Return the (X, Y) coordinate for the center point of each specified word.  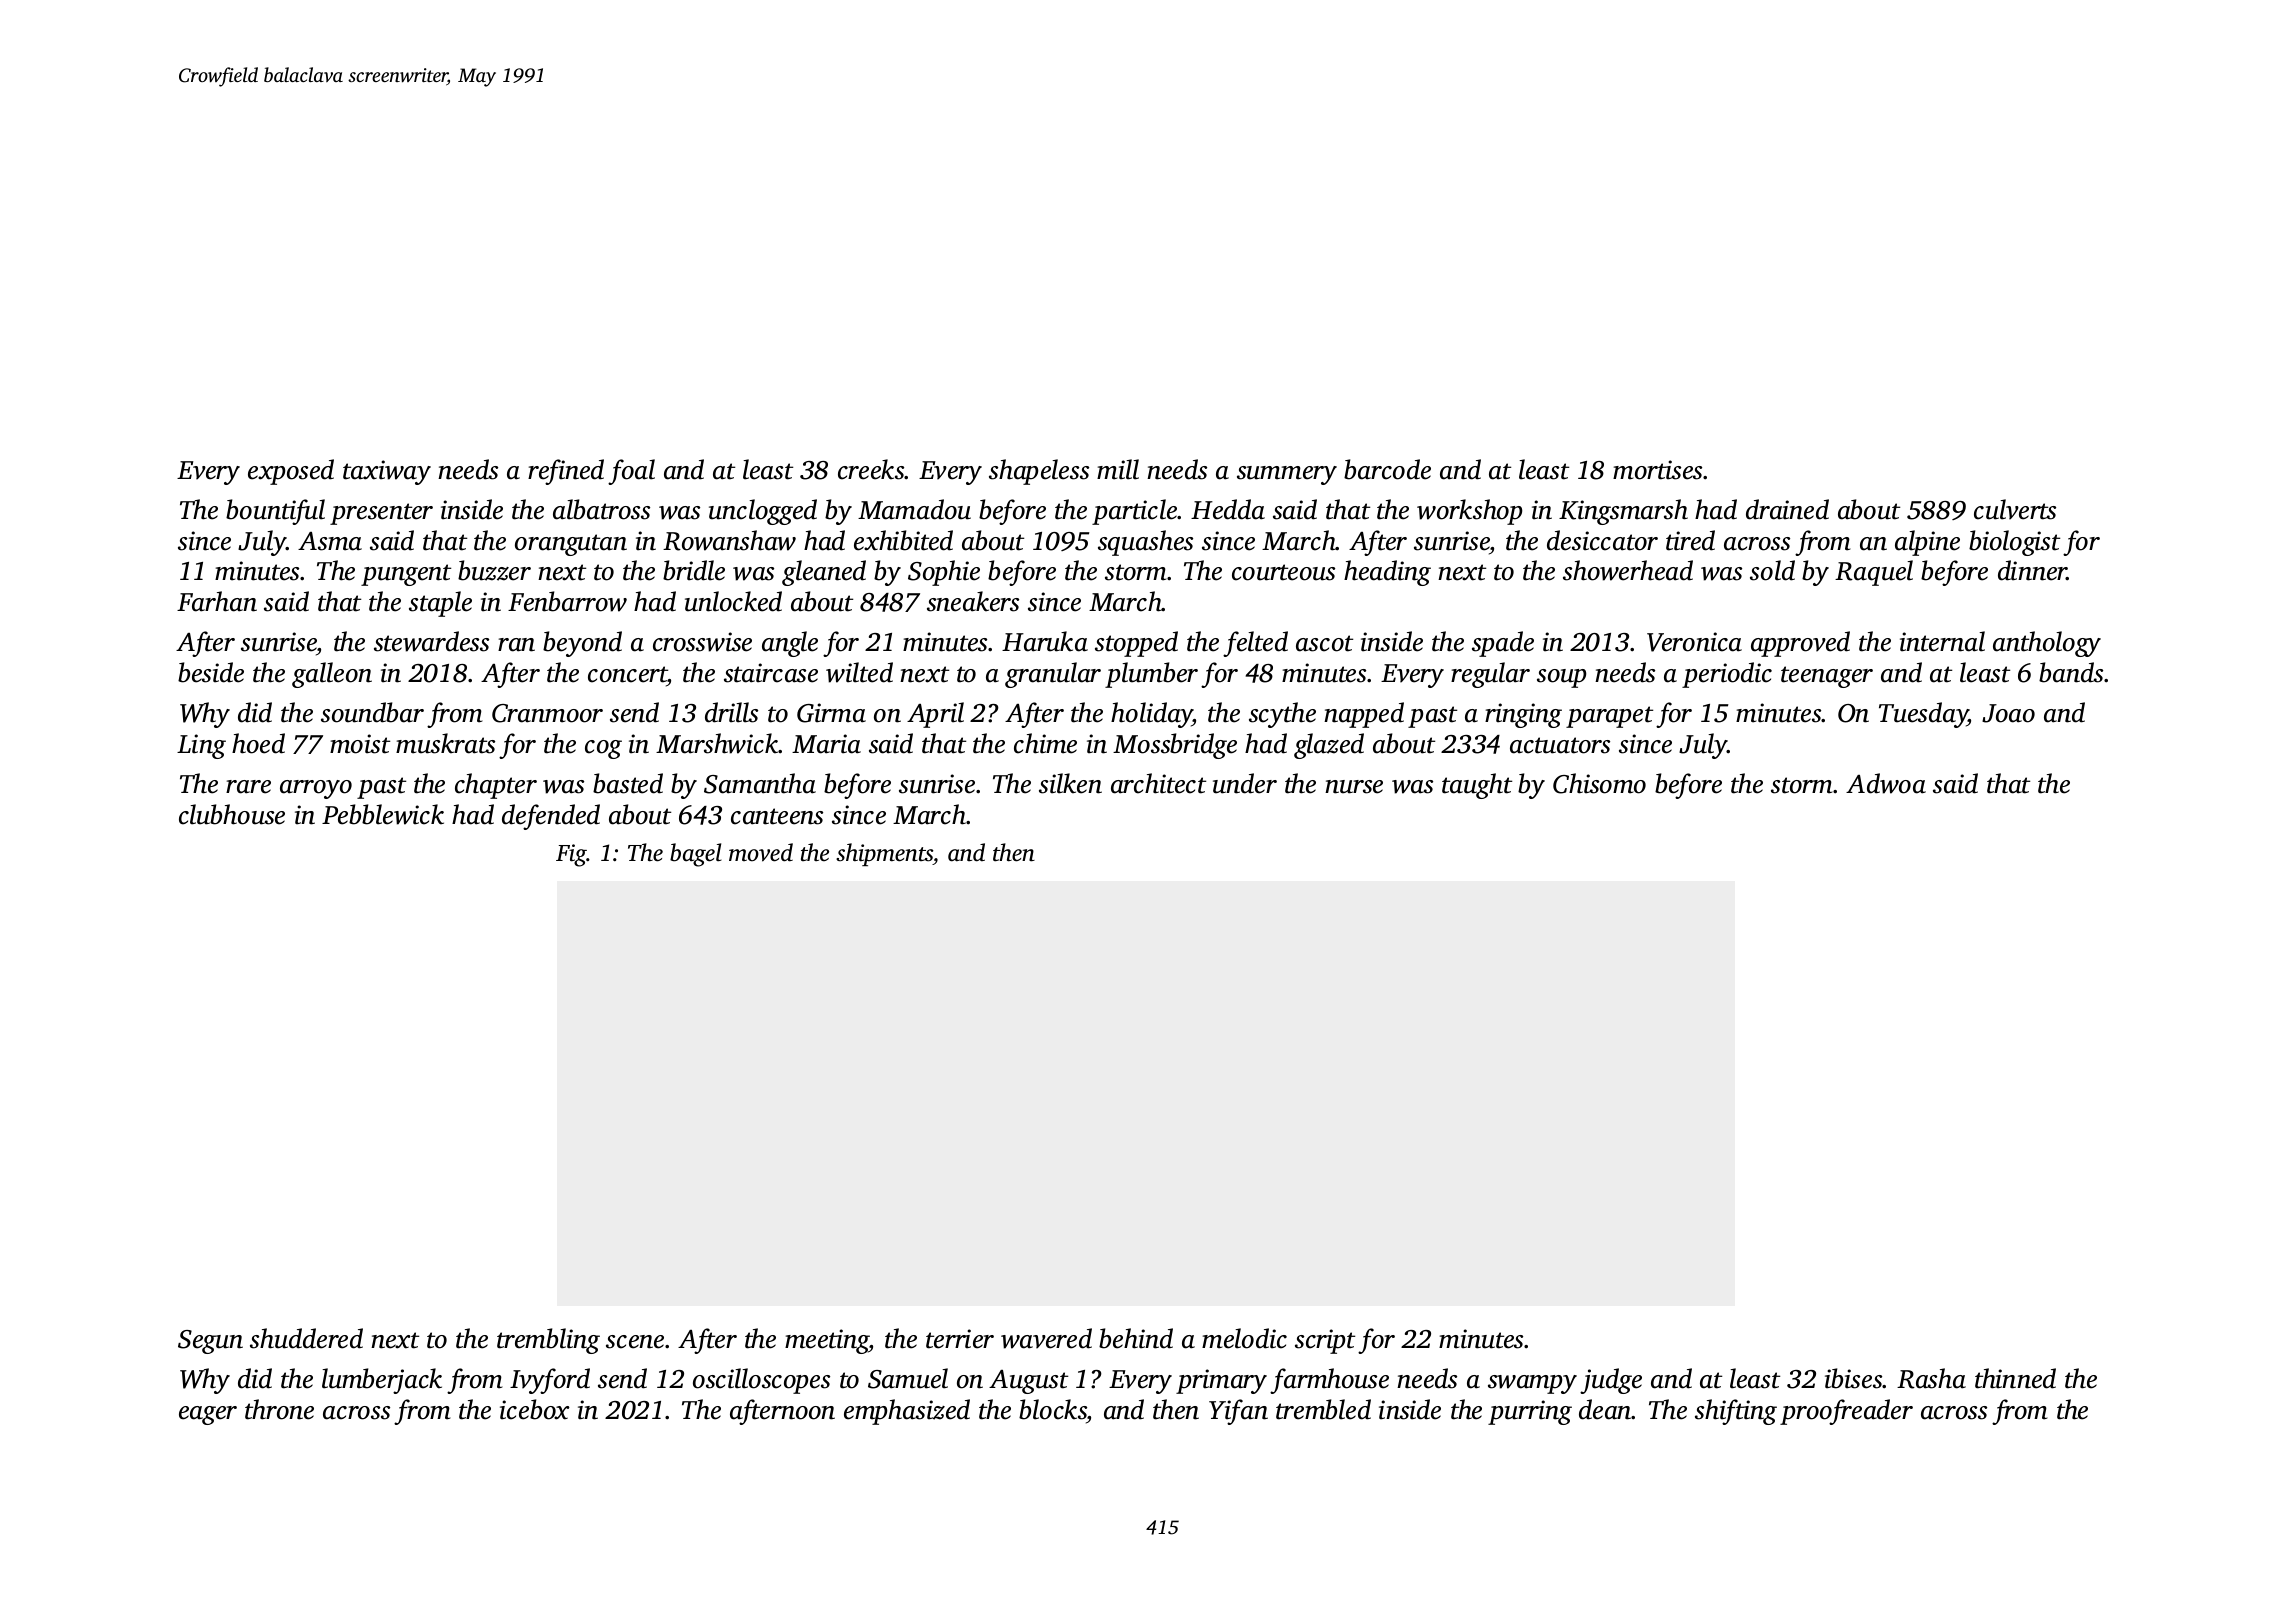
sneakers (973, 601)
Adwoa (1886, 783)
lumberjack (382, 1381)
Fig (571, 855)
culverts (2015, 509)
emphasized (907, 1412)
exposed (291, 472)
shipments (884, 854)
